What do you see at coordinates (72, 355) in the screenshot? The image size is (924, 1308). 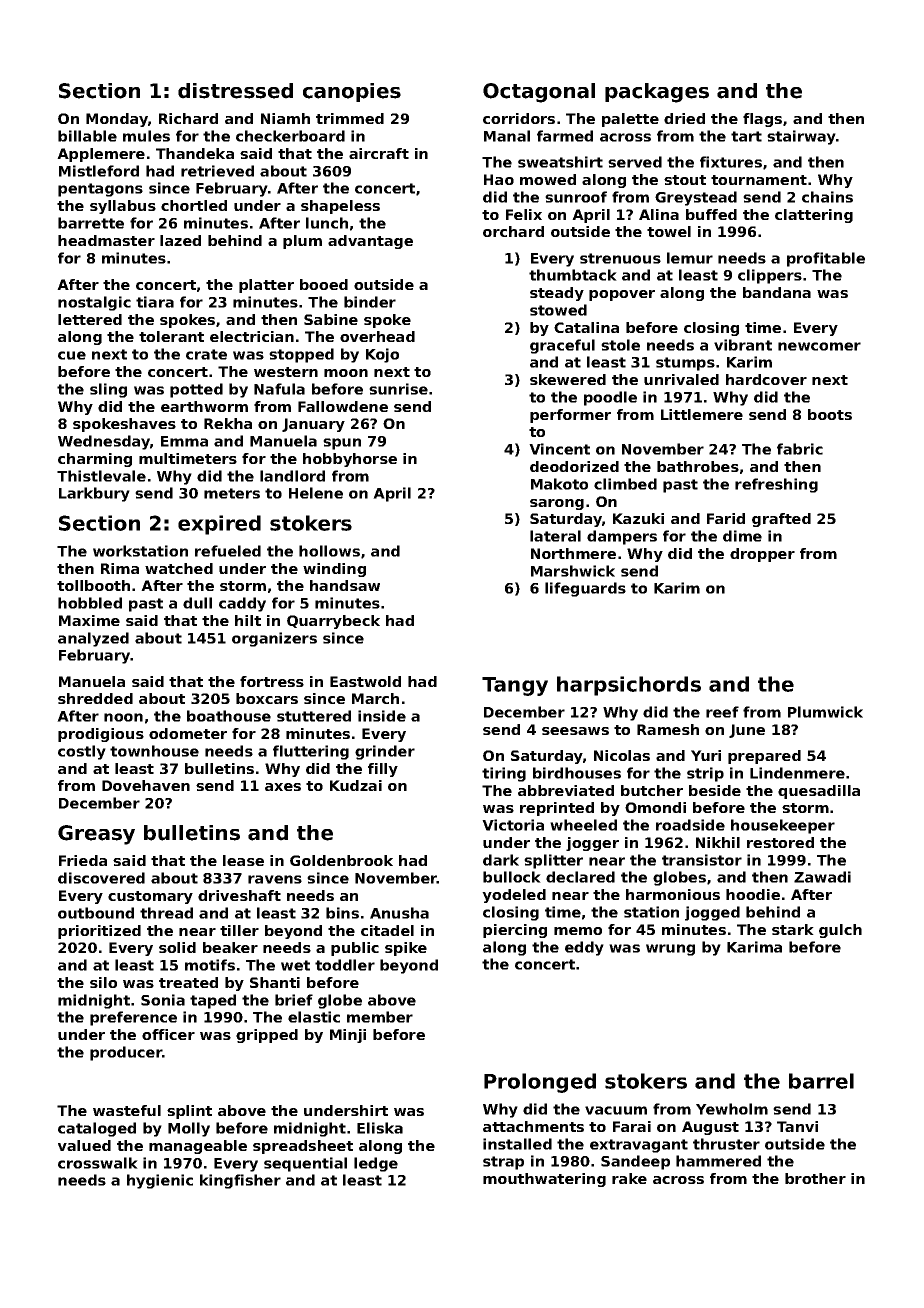 I see `cue` at bounding box center [72, 355].
